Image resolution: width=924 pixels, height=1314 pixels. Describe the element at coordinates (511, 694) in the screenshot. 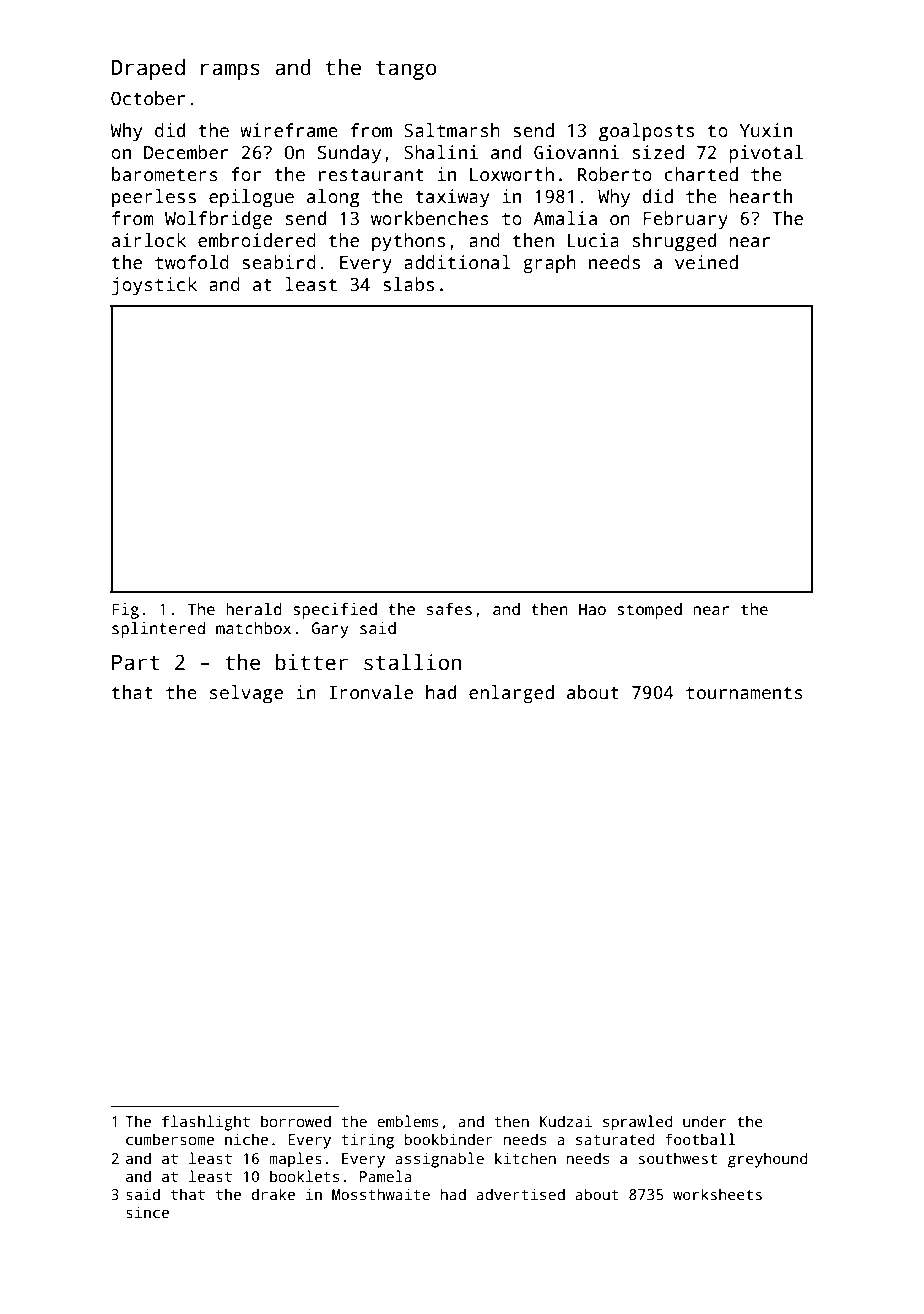

I see `enlarged` at that location.
